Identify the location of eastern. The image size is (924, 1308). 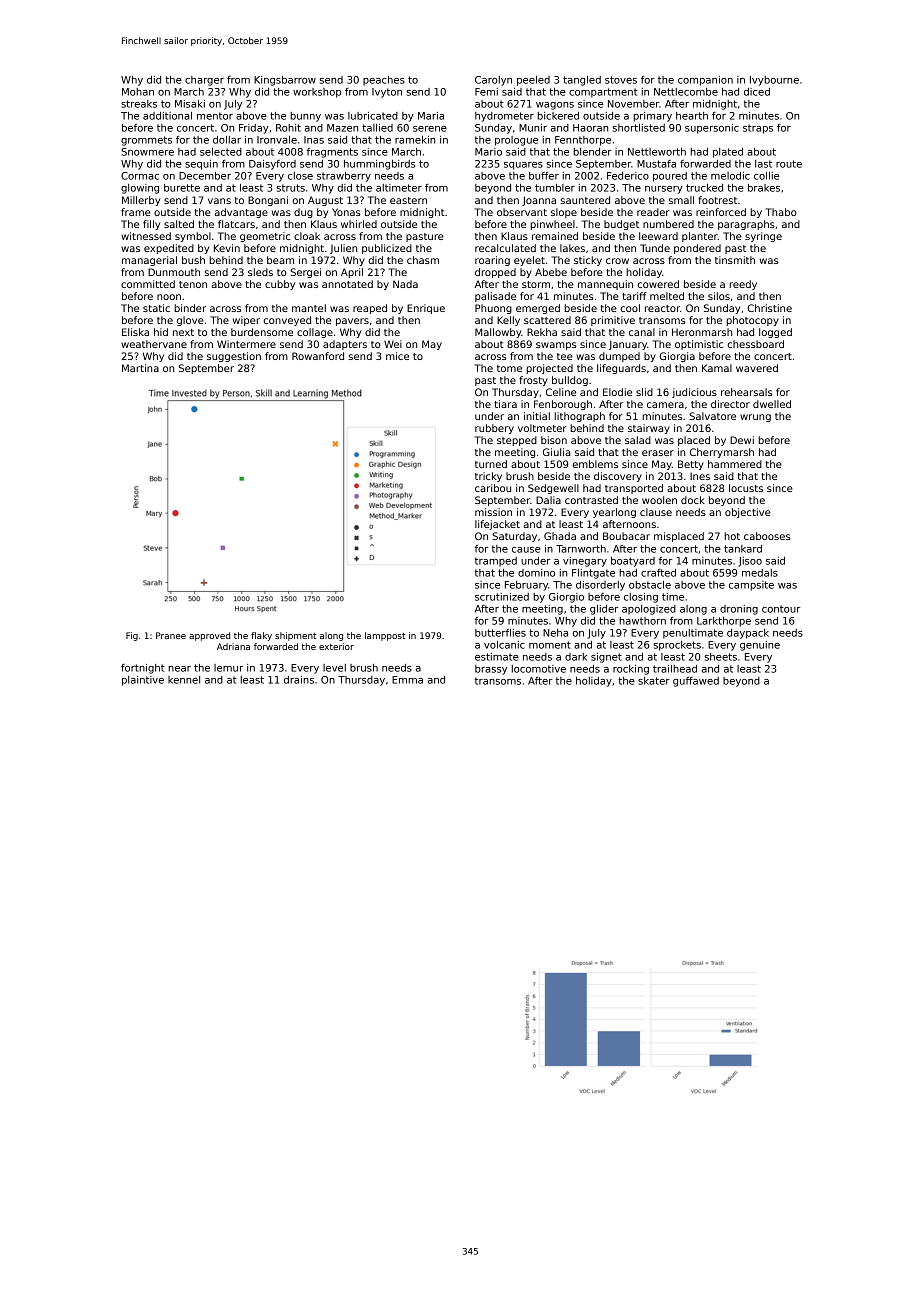
(408, 200).
